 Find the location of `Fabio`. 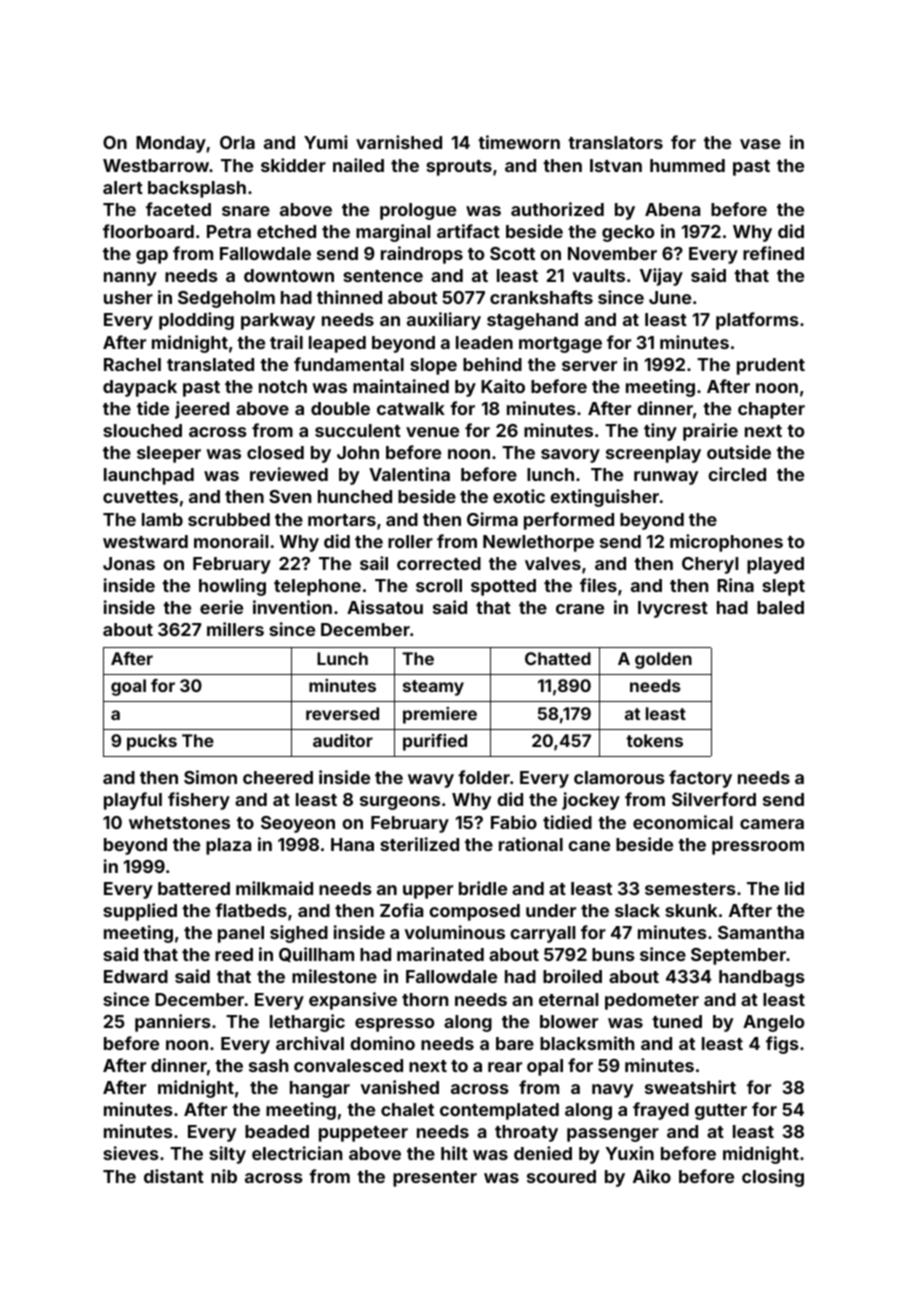

Fabio is located at coordinates (514, 822).
